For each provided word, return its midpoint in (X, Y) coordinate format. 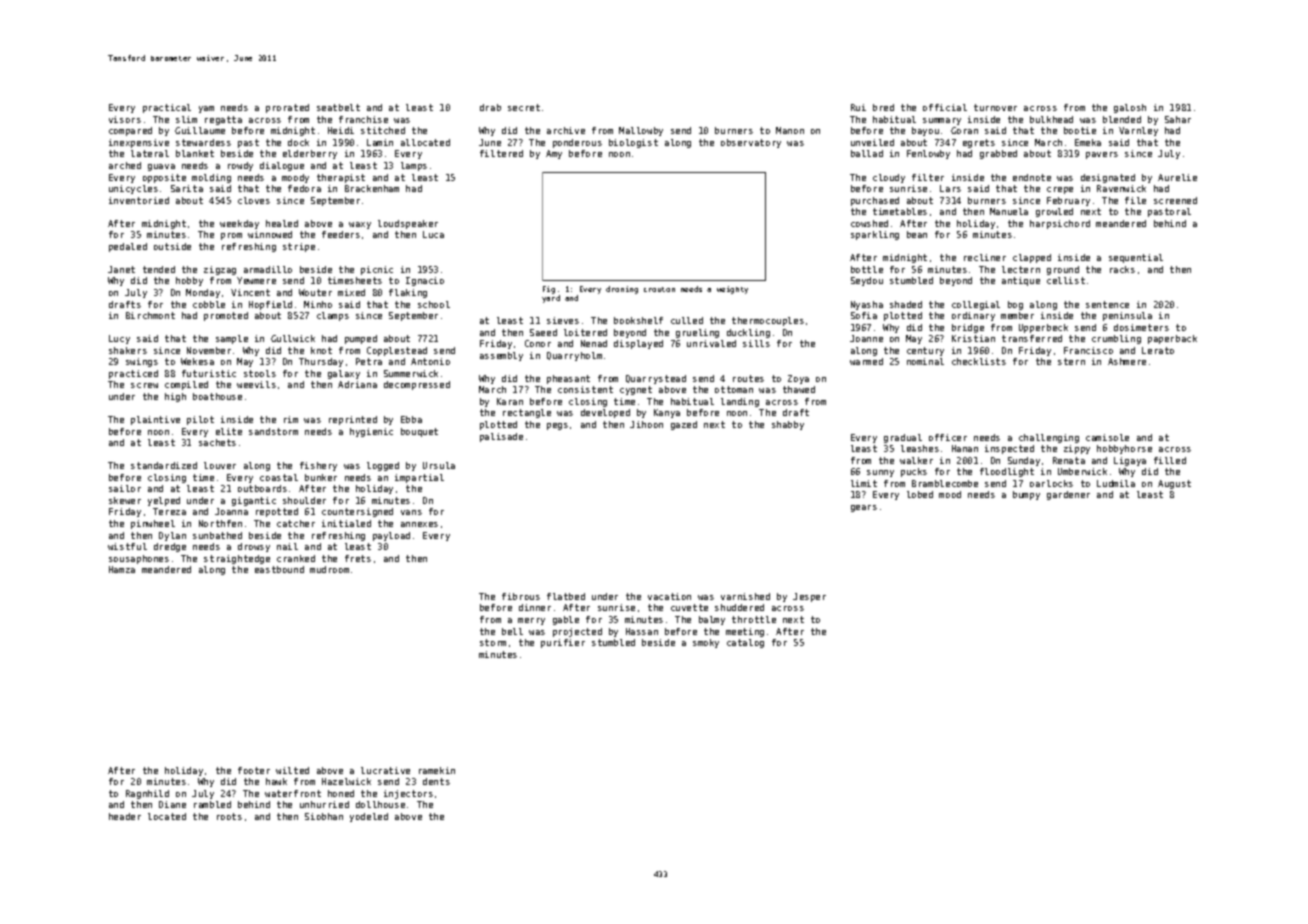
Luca (433, 234)
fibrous (521, 596)
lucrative (385, 770)
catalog (745, 643)
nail (287, 546)
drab (490, 107)
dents (436, 781)
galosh (1130, 108)
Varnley (1138, 131)
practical (167, 108)
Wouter (315, 292)
